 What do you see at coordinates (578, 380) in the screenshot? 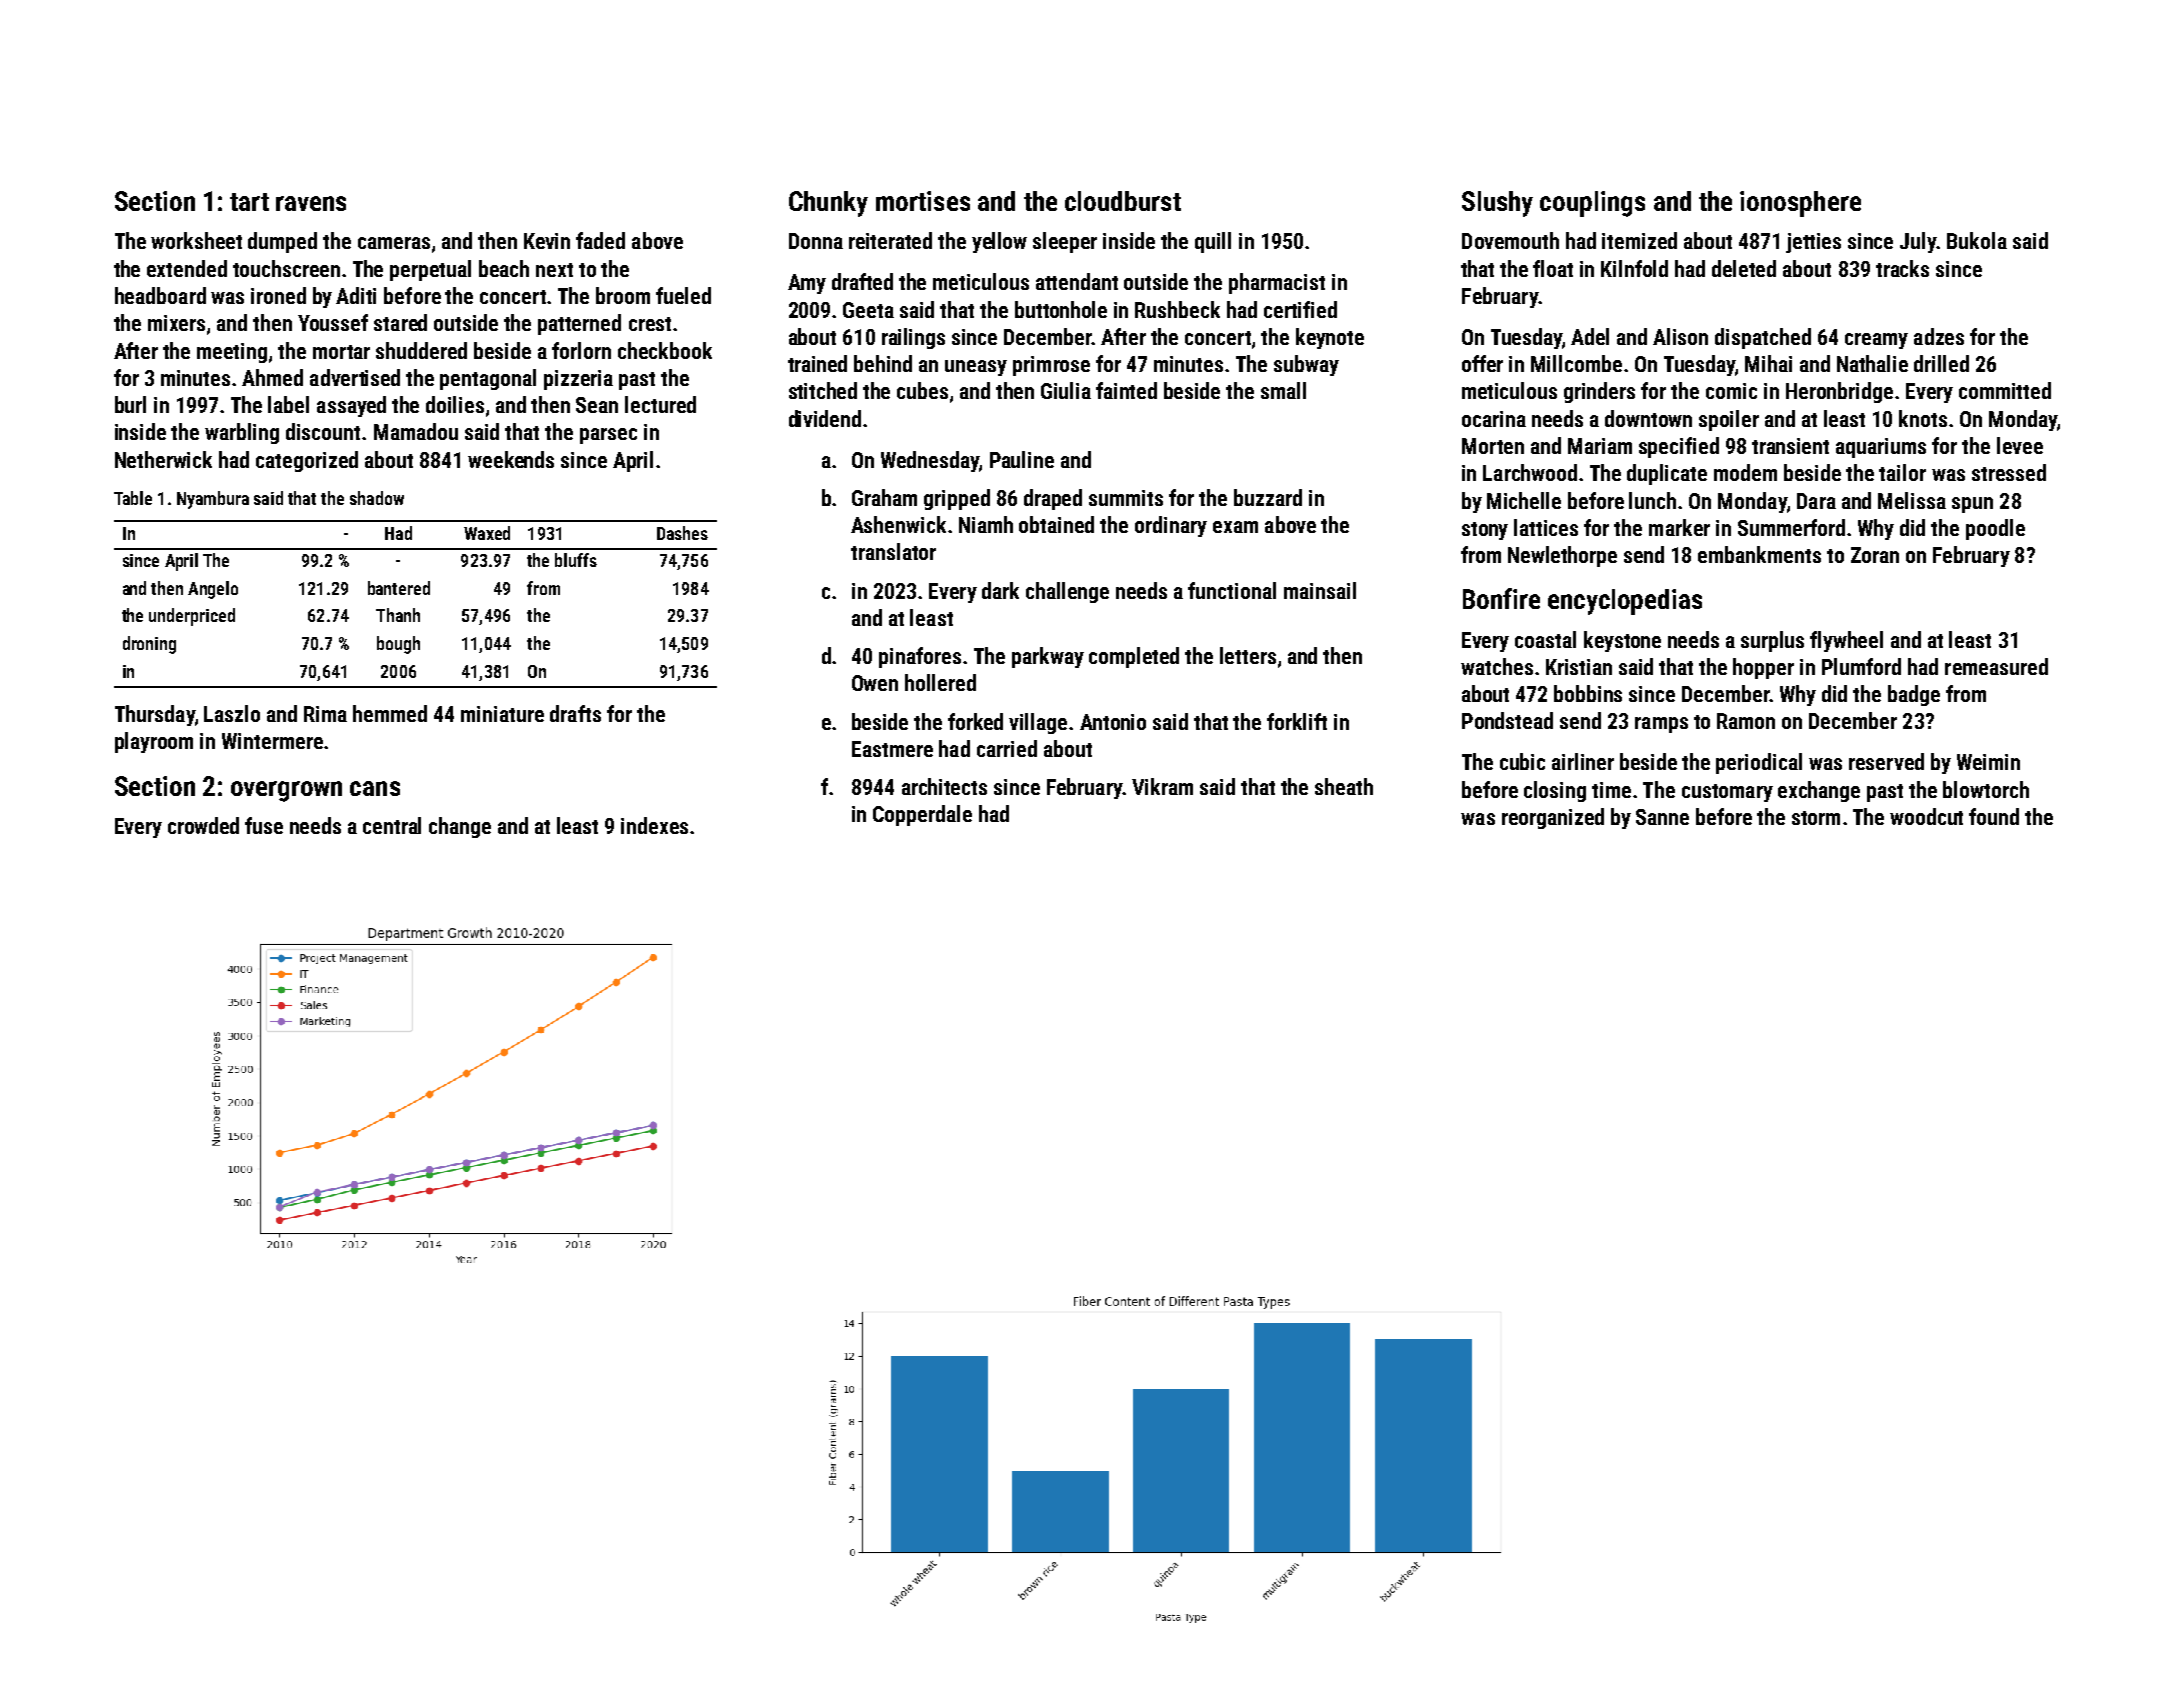
I see `pizzeria` at bounding box center [578, 380].
